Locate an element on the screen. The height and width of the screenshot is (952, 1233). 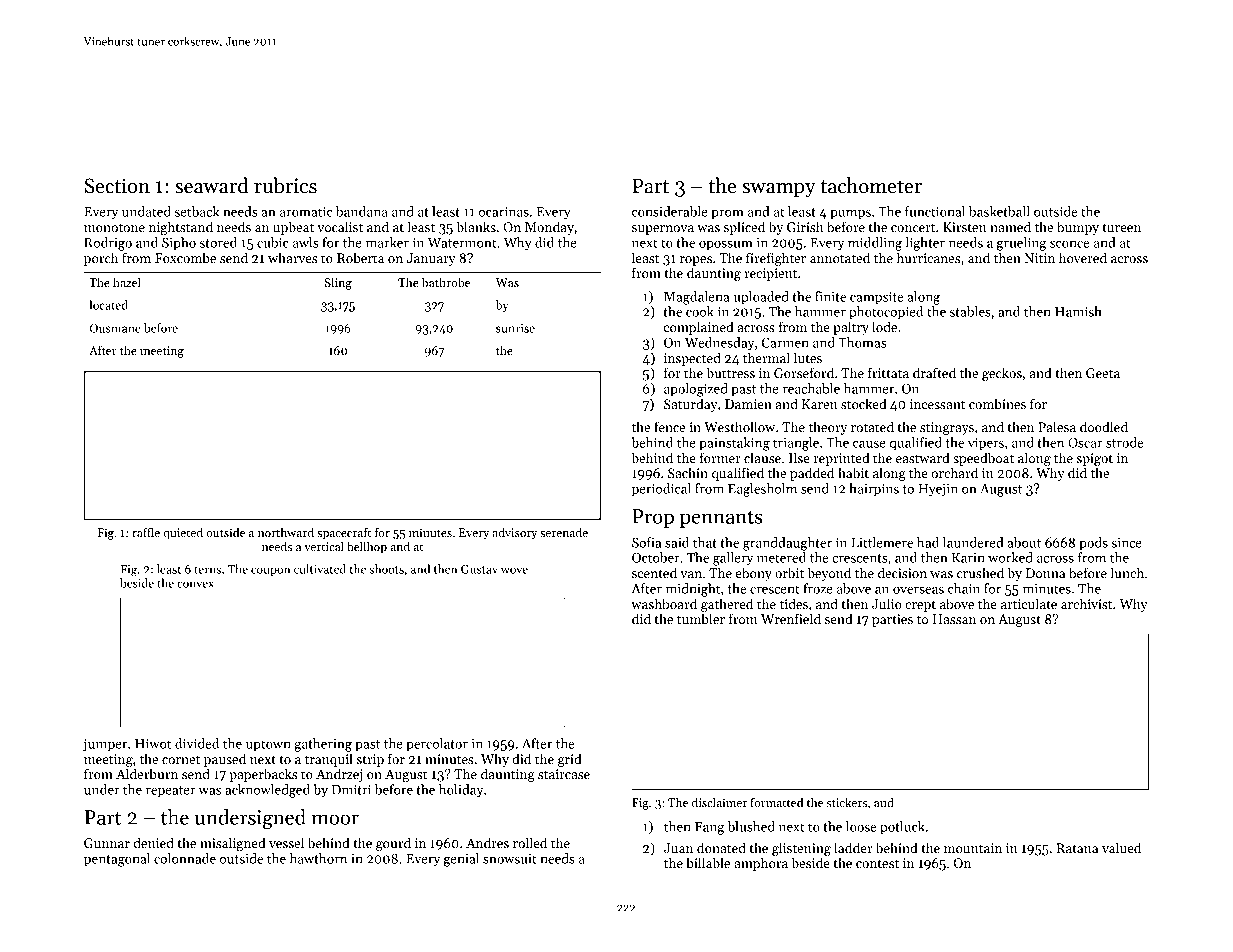
convex is located at coordinates (195, 584).
